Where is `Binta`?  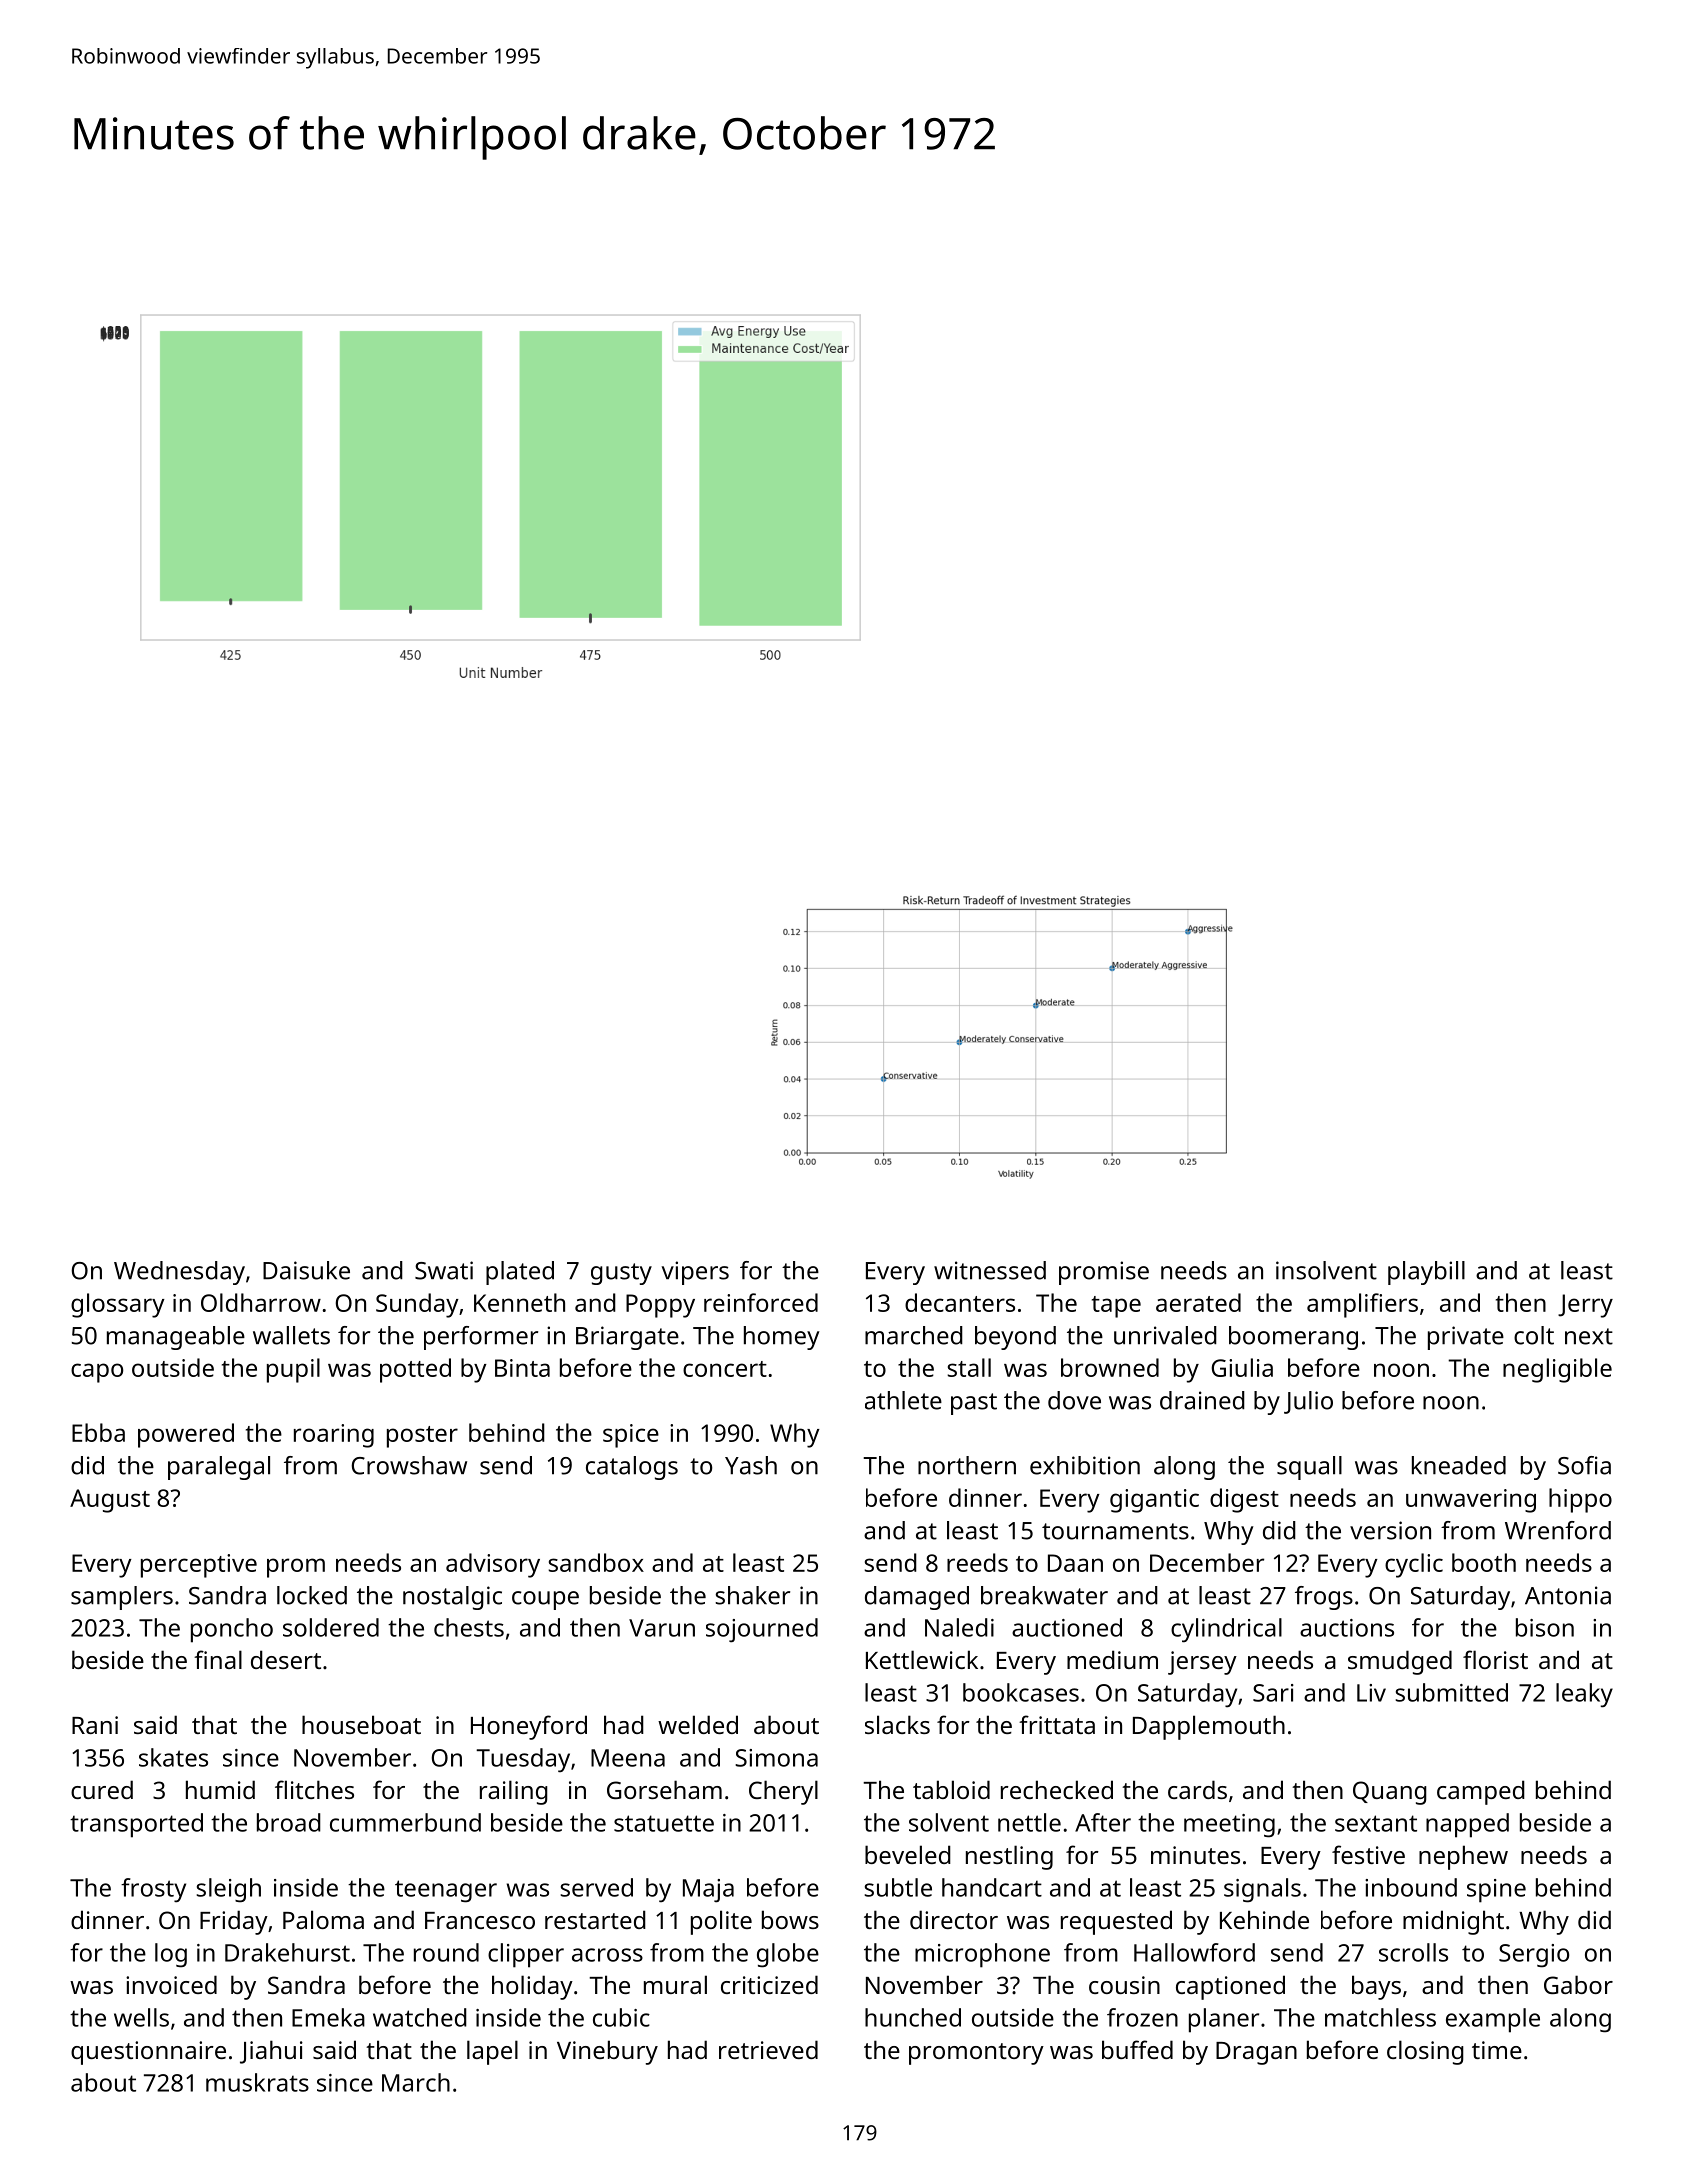 Binta is located at coordinates (522, 1368).
